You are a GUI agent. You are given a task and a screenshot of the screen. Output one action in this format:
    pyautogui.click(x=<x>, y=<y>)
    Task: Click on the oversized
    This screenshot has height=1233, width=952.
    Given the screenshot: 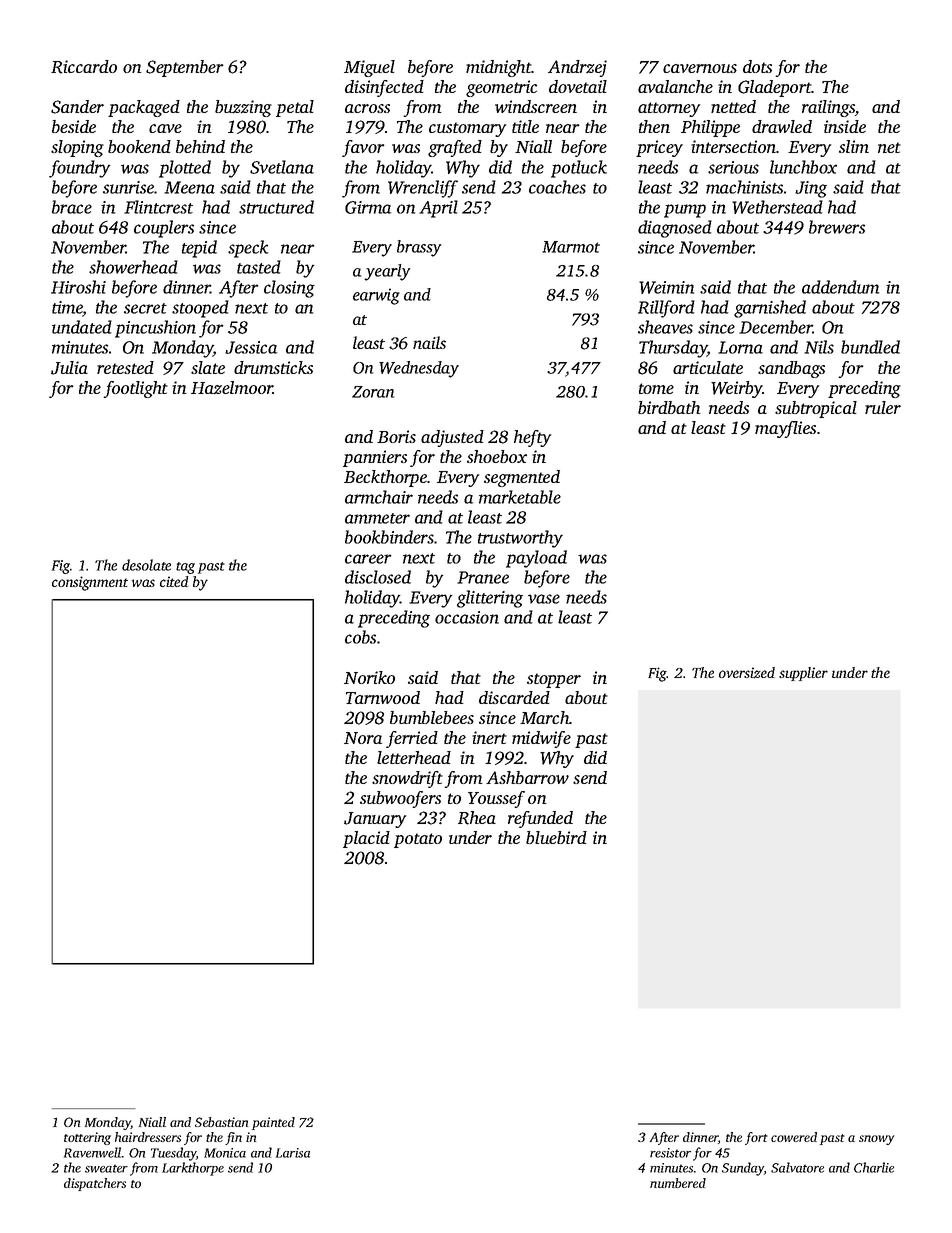 What is the action you would take?
    pyautogui.click(x=747, y=672)
